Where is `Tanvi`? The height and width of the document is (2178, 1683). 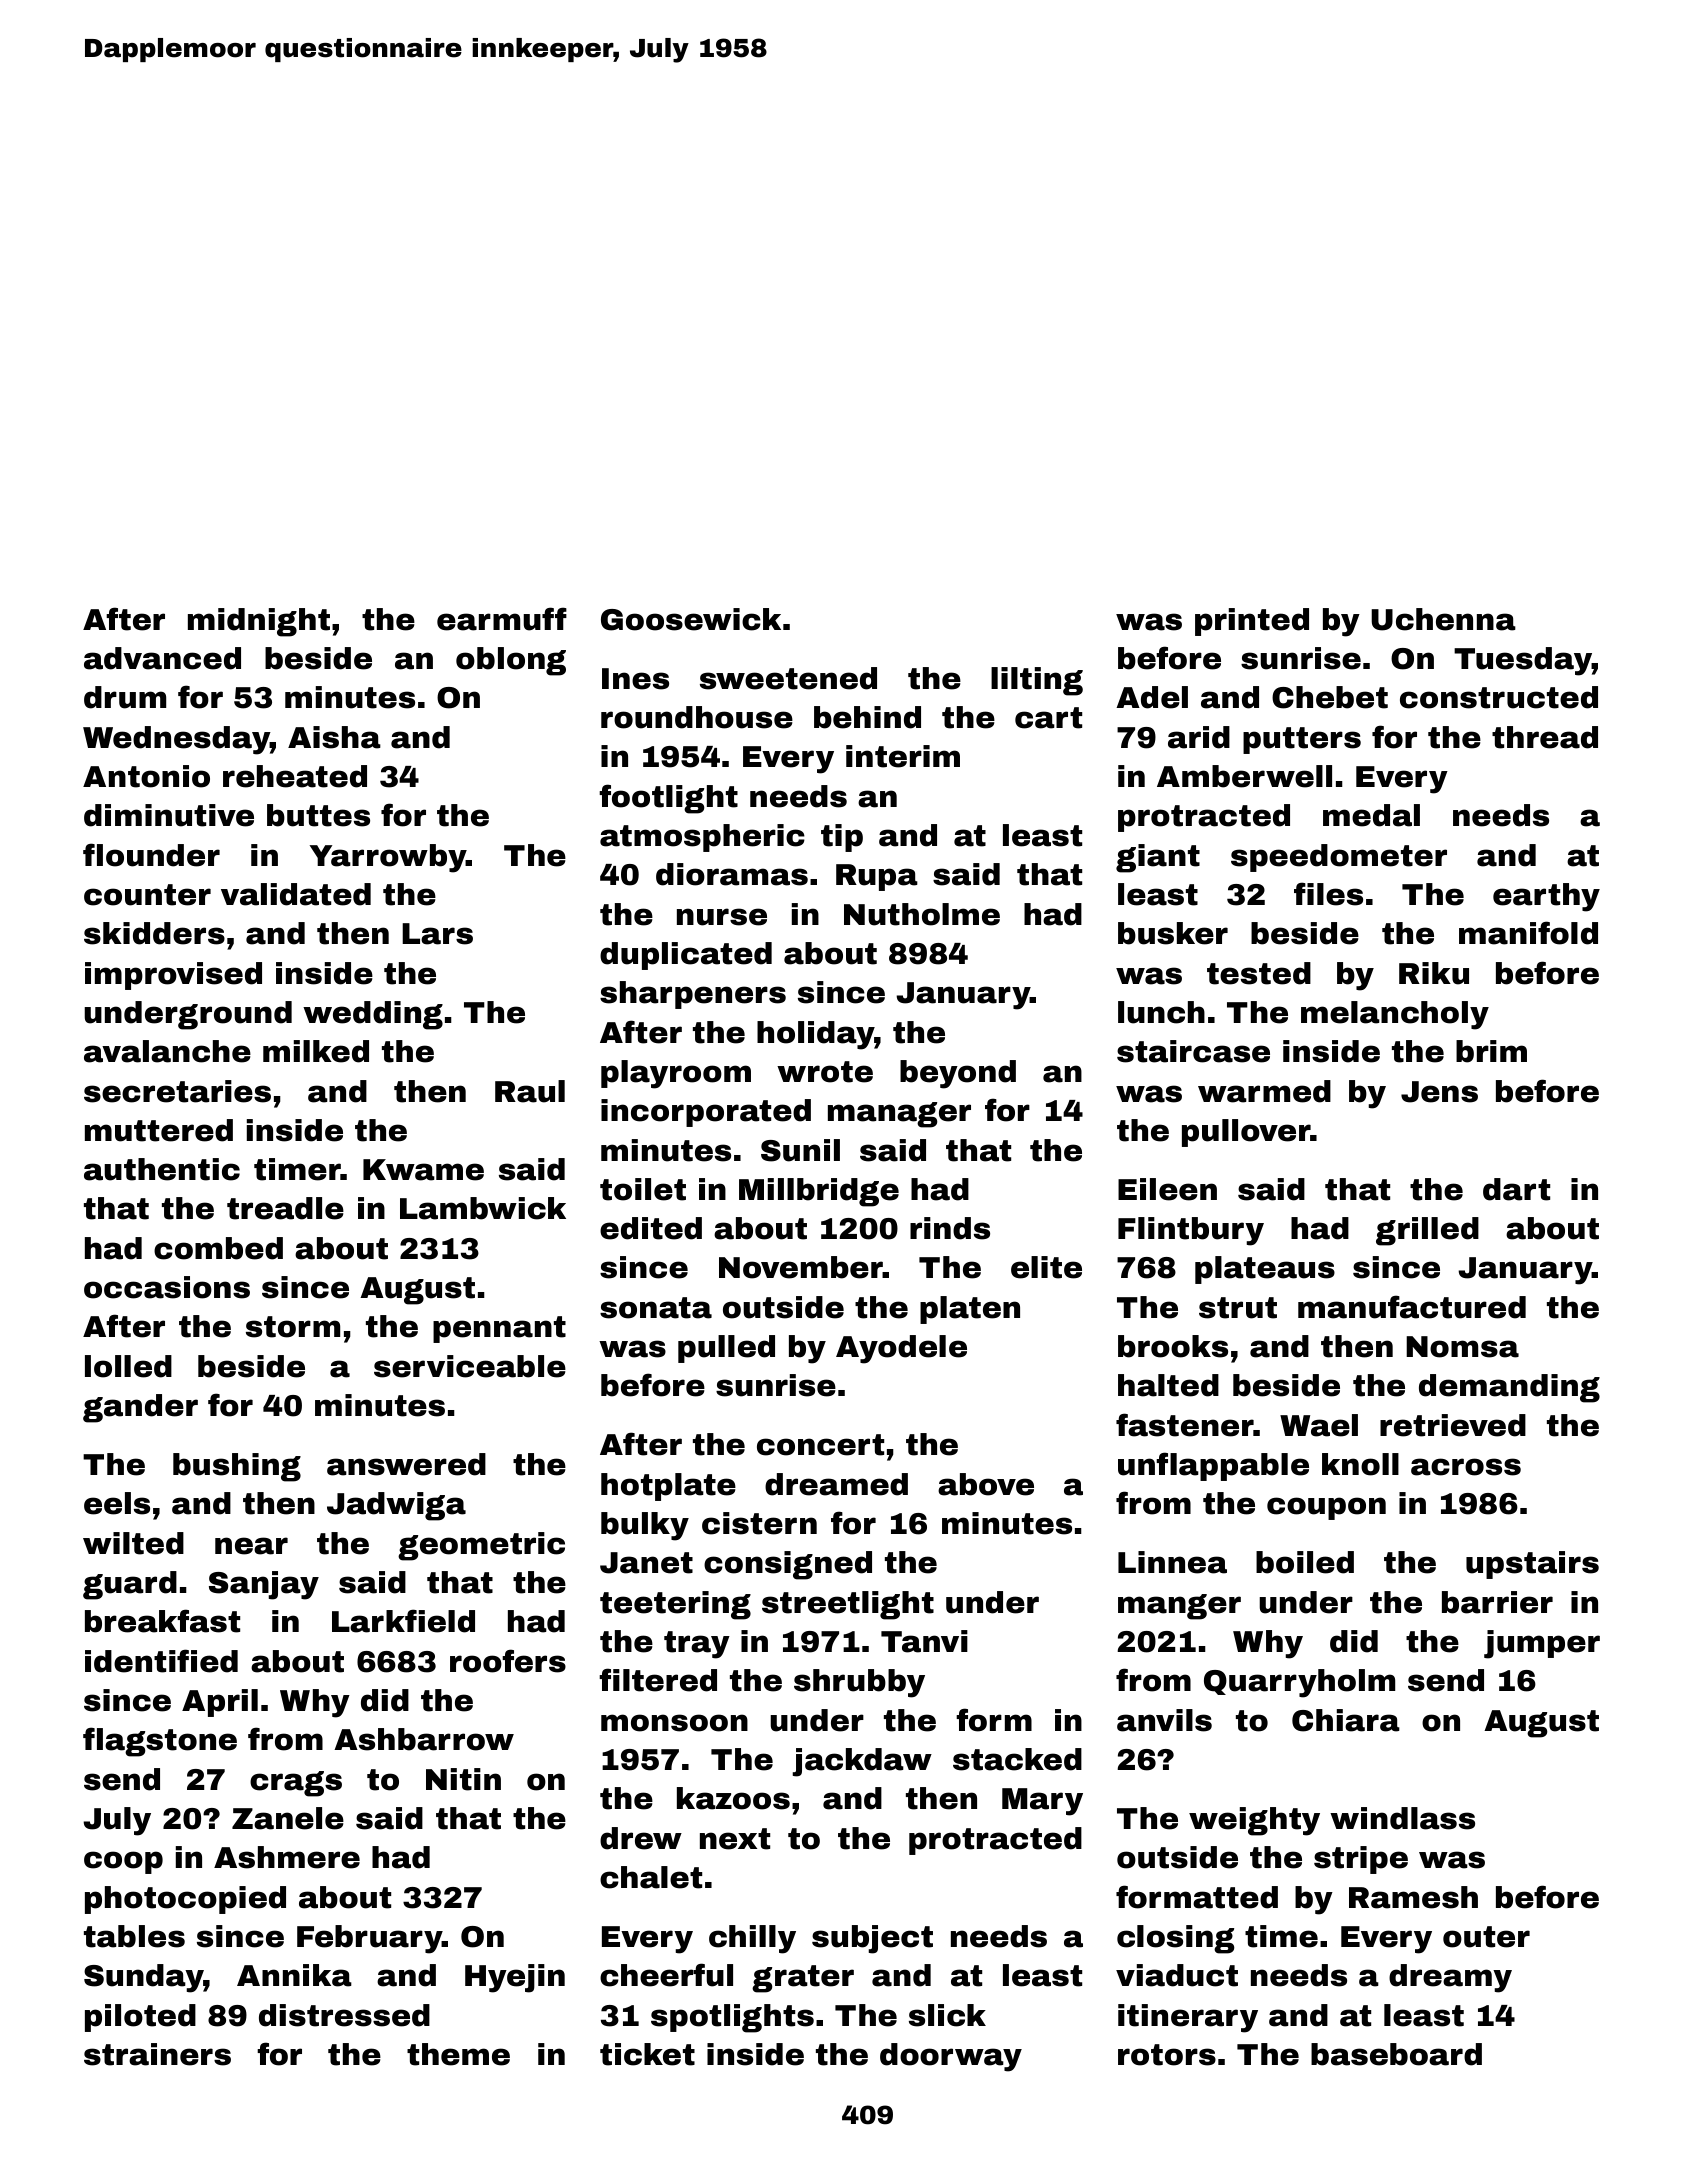
Tanvi is located at coordinates (924, 1641).
